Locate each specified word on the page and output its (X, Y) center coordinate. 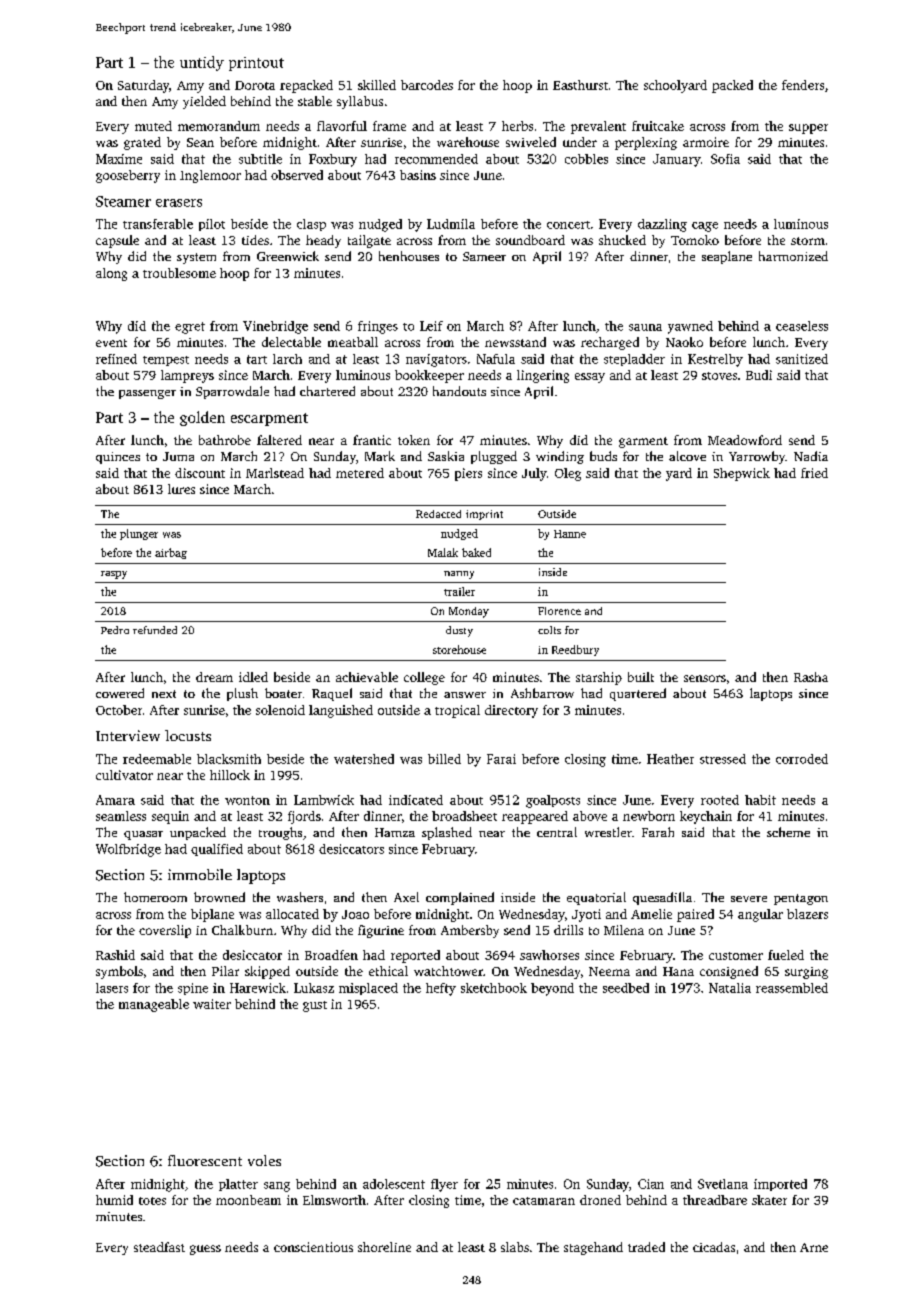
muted (153, 126)
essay (590, 378)
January (677, 160)
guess (205, 1250)
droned (600, 1200)
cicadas (714, 1247)
